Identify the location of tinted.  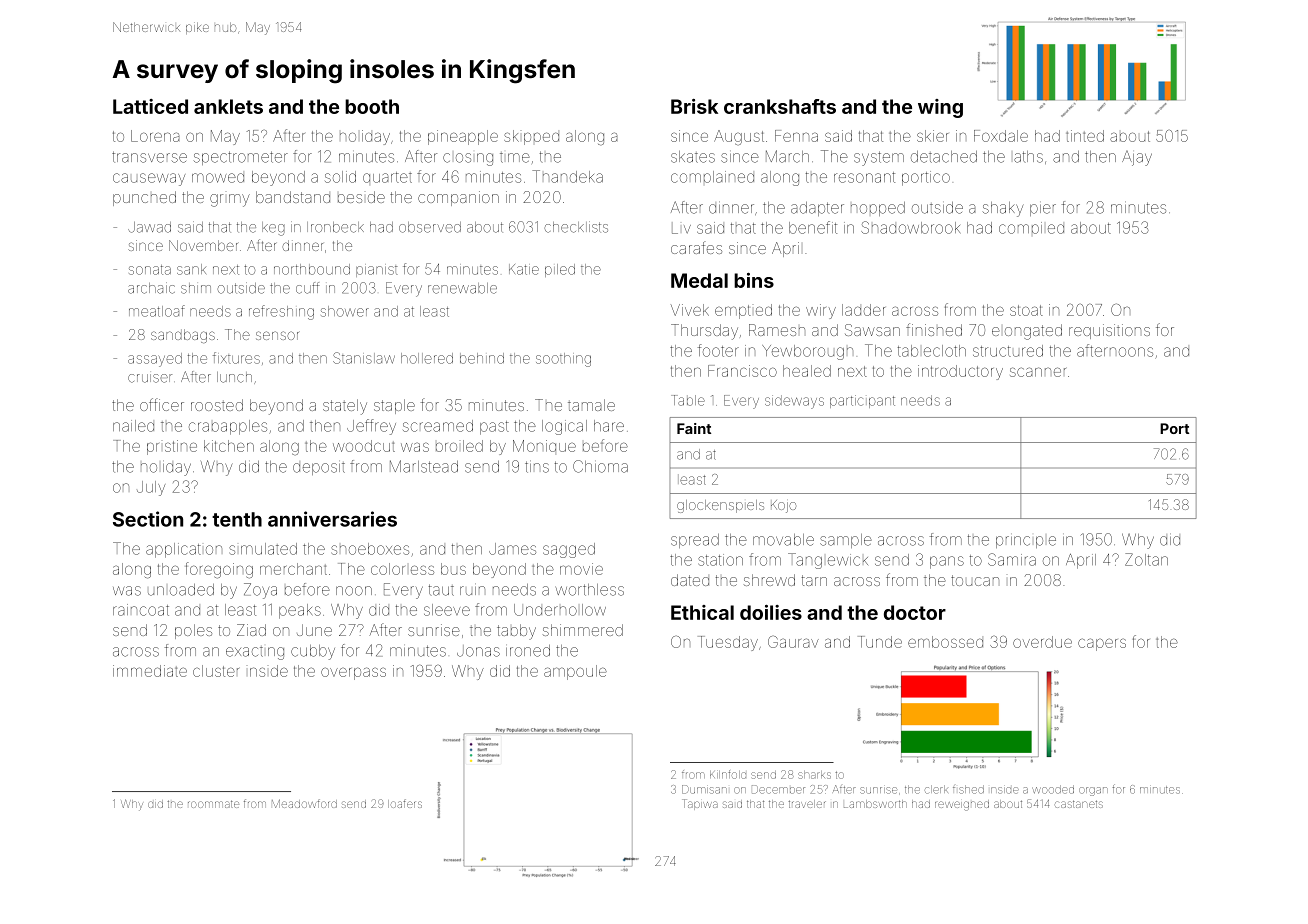
(1085, 136).
